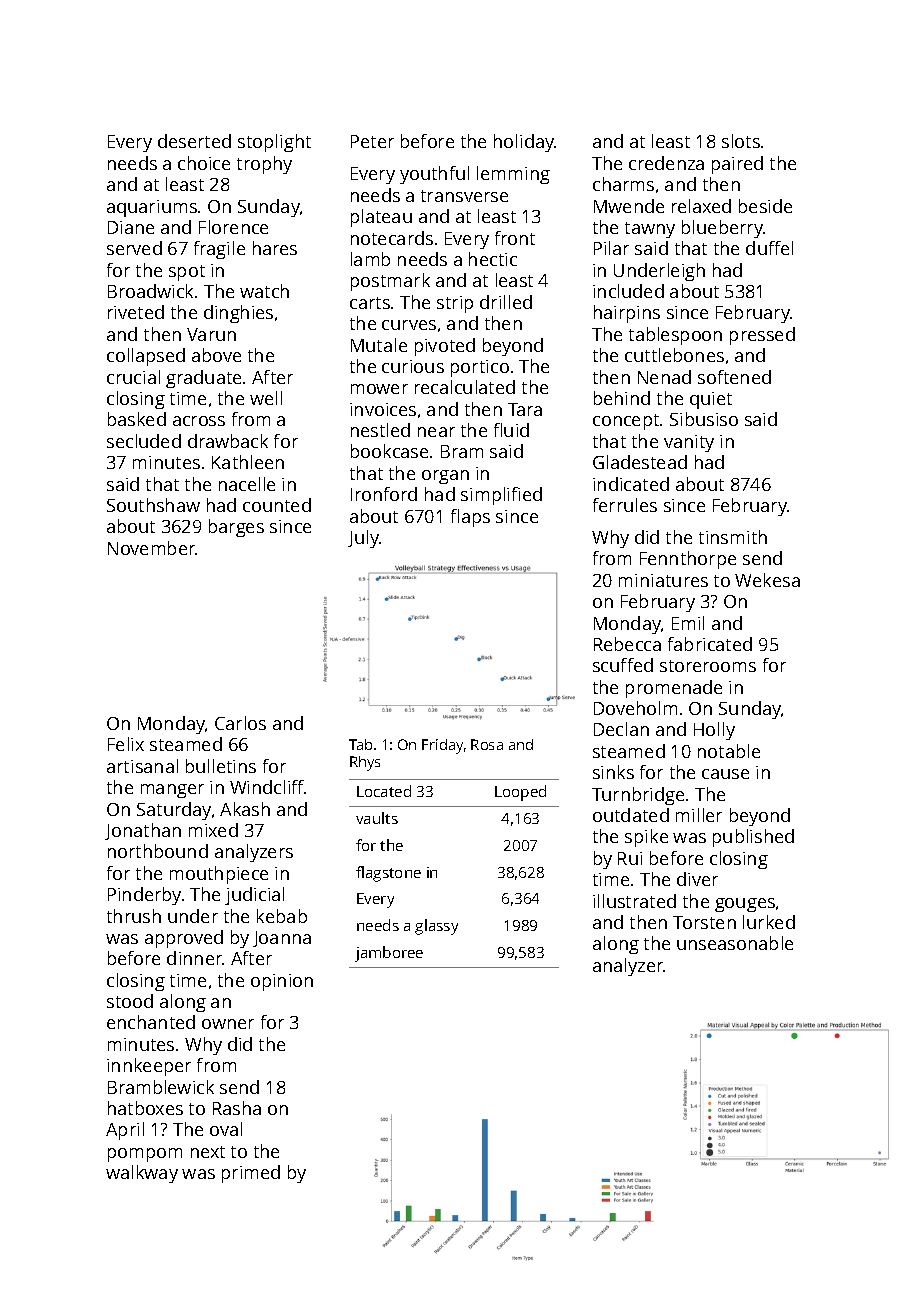  I want to click on deserted, so click(194, 141).
